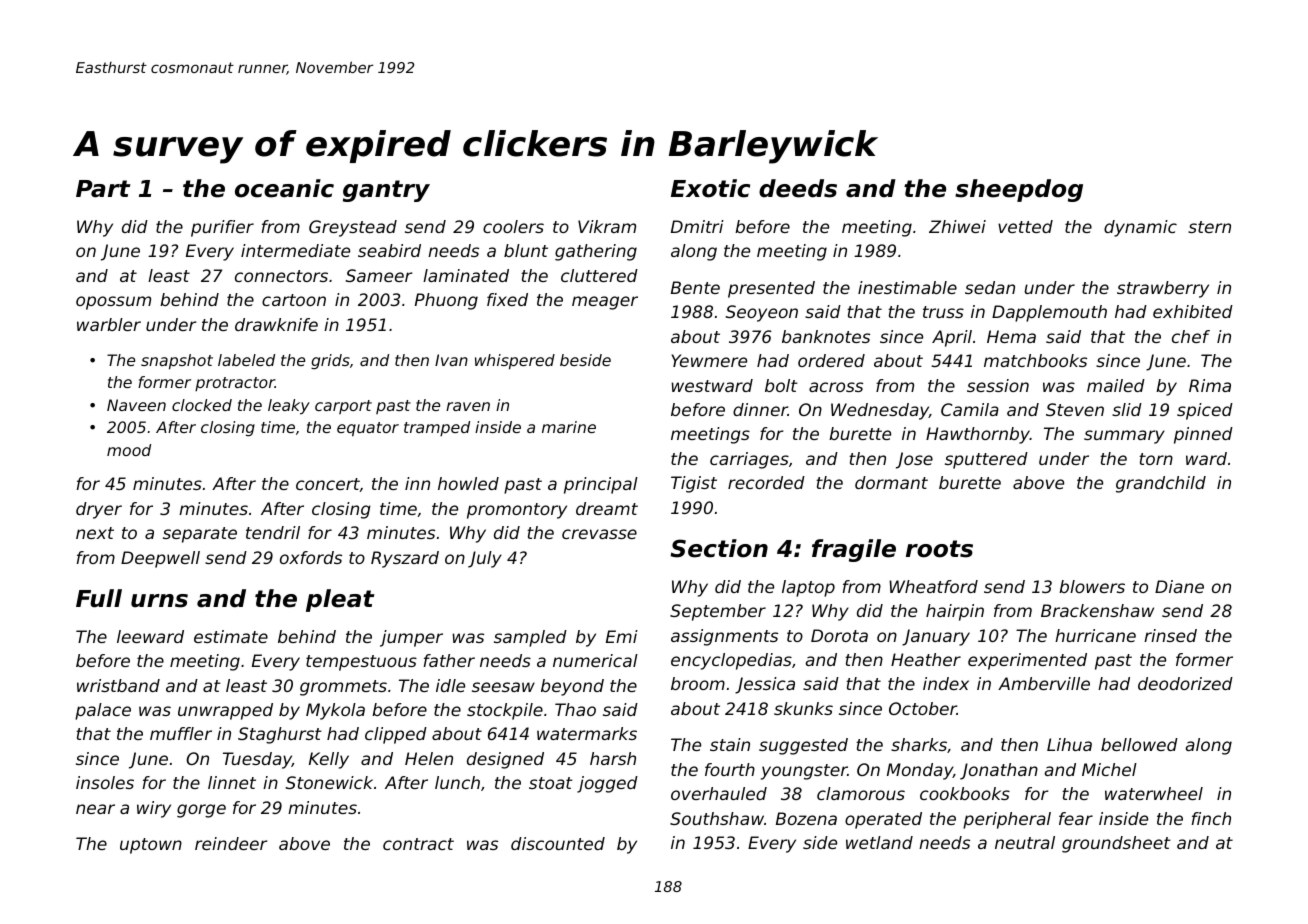 The width and height of the image is (1308, 924). What do you see at coordinates (99, 598) in the image?
I see `Full` at bounding box center [99, 598].
